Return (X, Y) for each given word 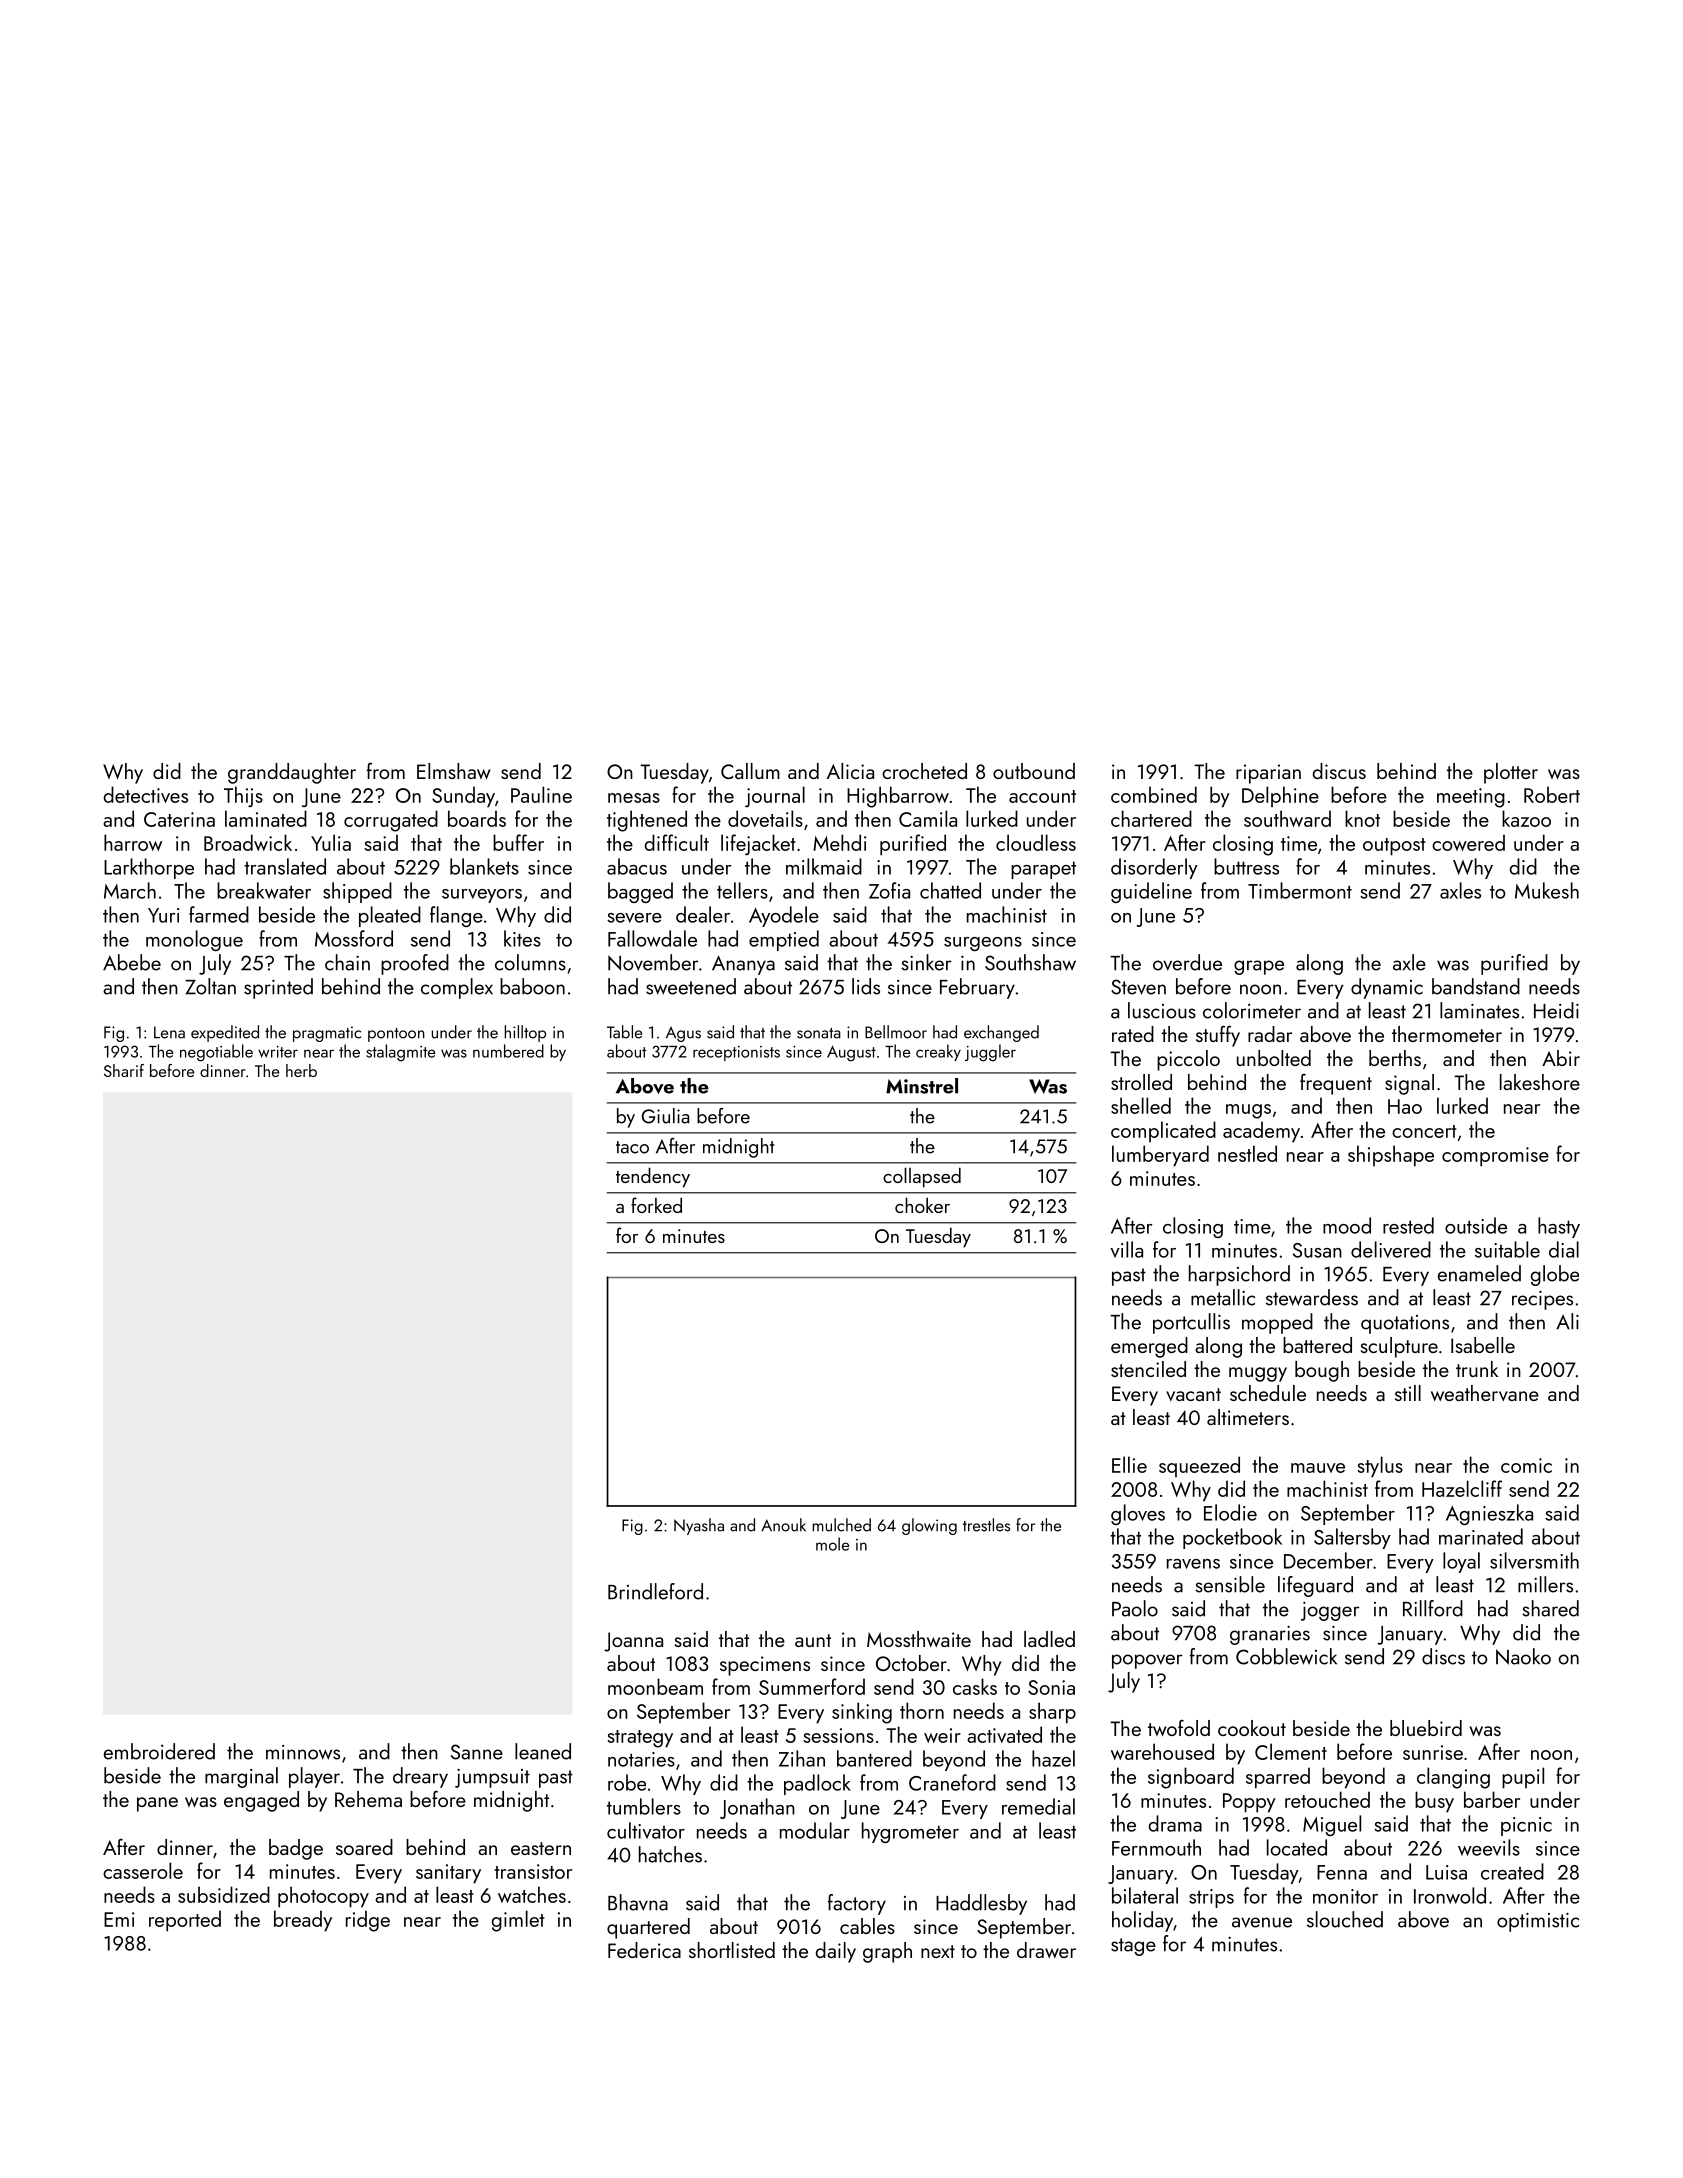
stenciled (1148, 1369)
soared (364, 1847)
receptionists (736, 1053)
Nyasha (699, 1526)
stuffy (1218, 1036)
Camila (928, 818)
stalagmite (401, 1053)
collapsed (922, 1177)
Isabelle (1483, 1345)
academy (1261, 1132)
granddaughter (292, 773)
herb (301, 1070)
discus (1339, 771)
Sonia (1051, 1687)
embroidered (159, 1751)
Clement (1291, 1751)
